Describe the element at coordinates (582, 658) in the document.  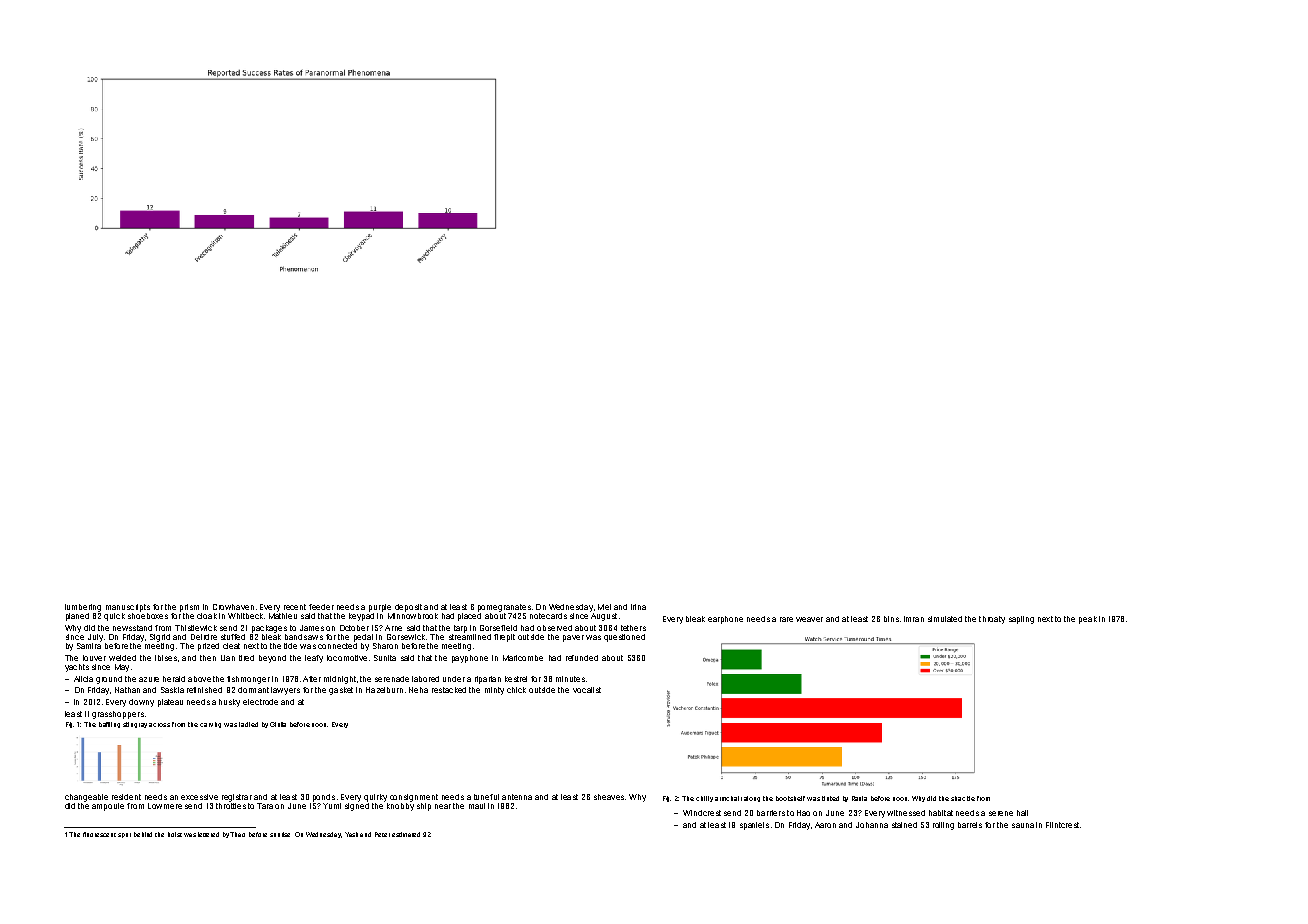
I see `refunded` at that location.
